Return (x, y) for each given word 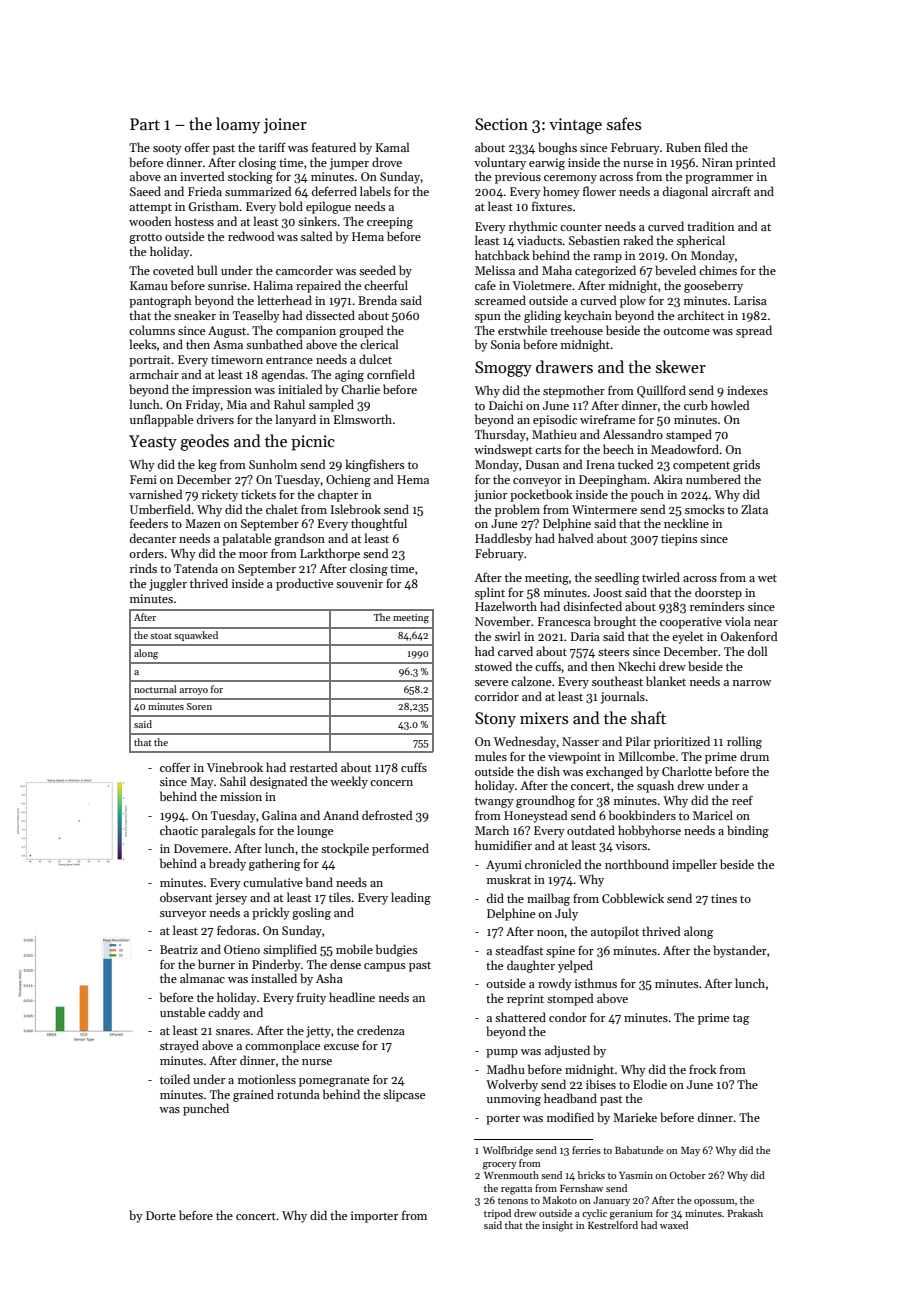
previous (518, 178)
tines (724, 898)
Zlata (754, 509)
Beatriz (179, 949)
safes (624, 123)
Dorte (161, 1215)
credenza (381, 1030)
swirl (507, 636)
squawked (196, 636)
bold (291, 206)
